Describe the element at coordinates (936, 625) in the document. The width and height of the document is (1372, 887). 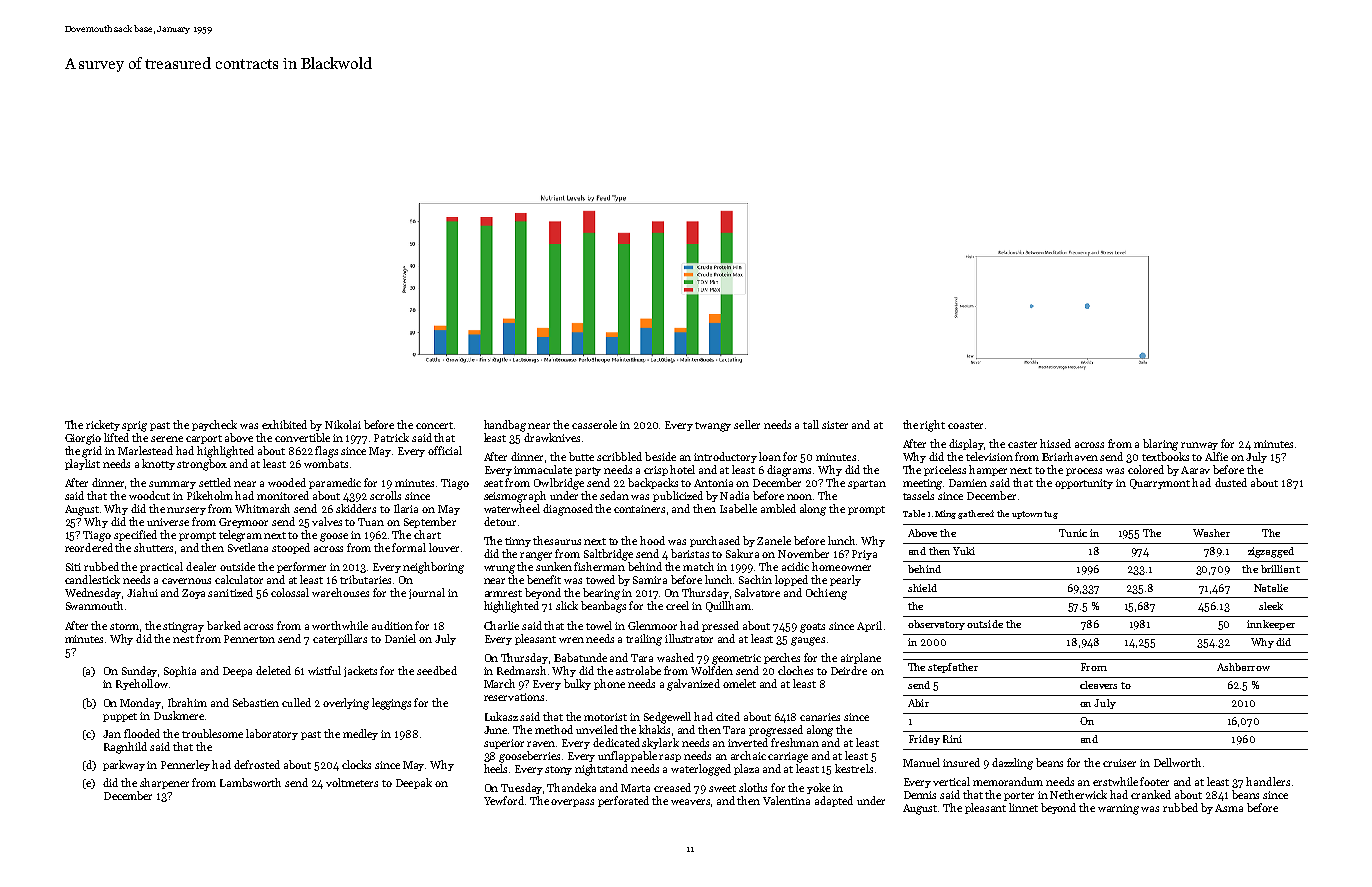
I see `observatory` at that location.
